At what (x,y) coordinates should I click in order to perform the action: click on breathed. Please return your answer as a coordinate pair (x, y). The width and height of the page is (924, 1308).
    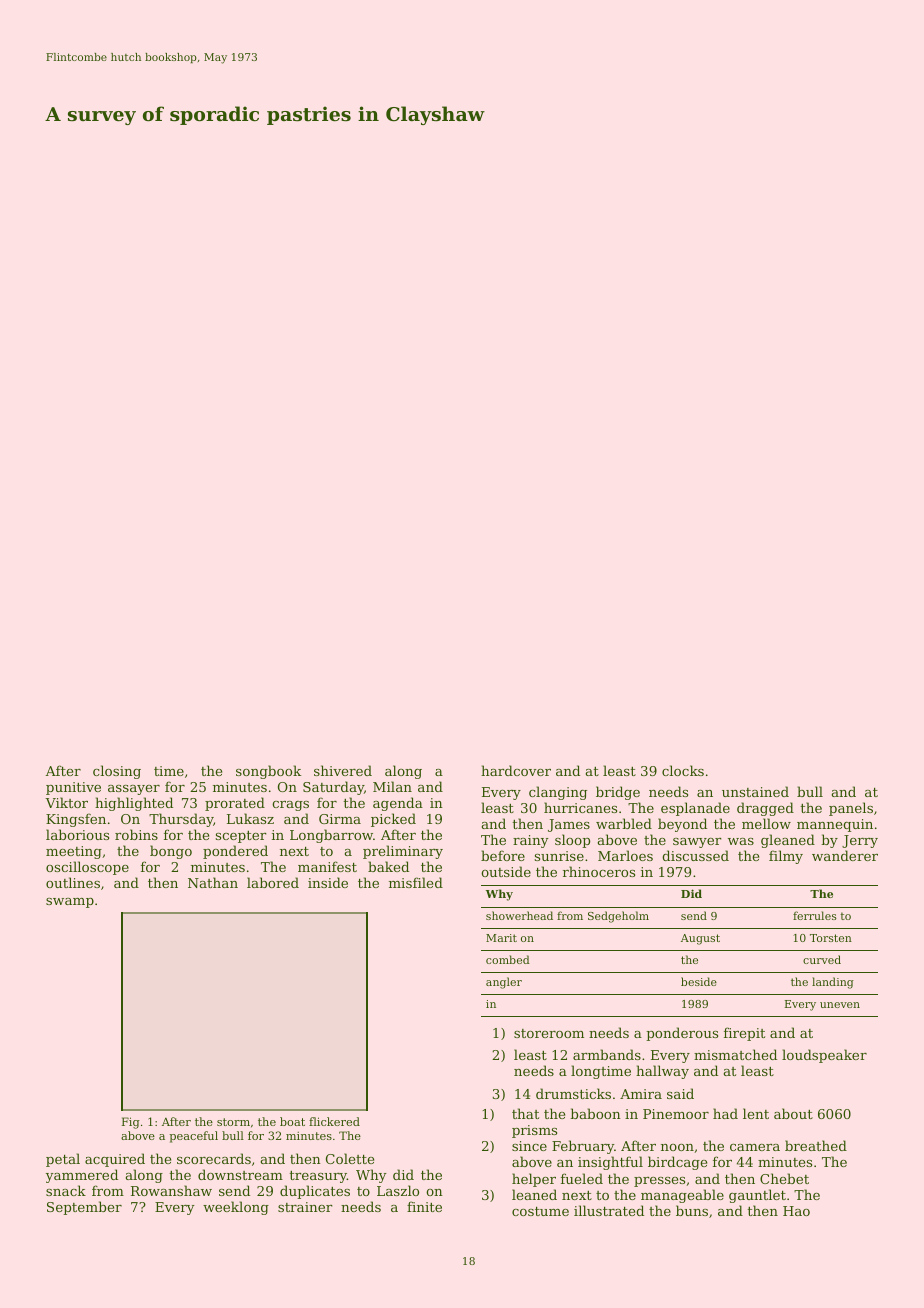
    Looking at the image, I should click on (816, 1145).
